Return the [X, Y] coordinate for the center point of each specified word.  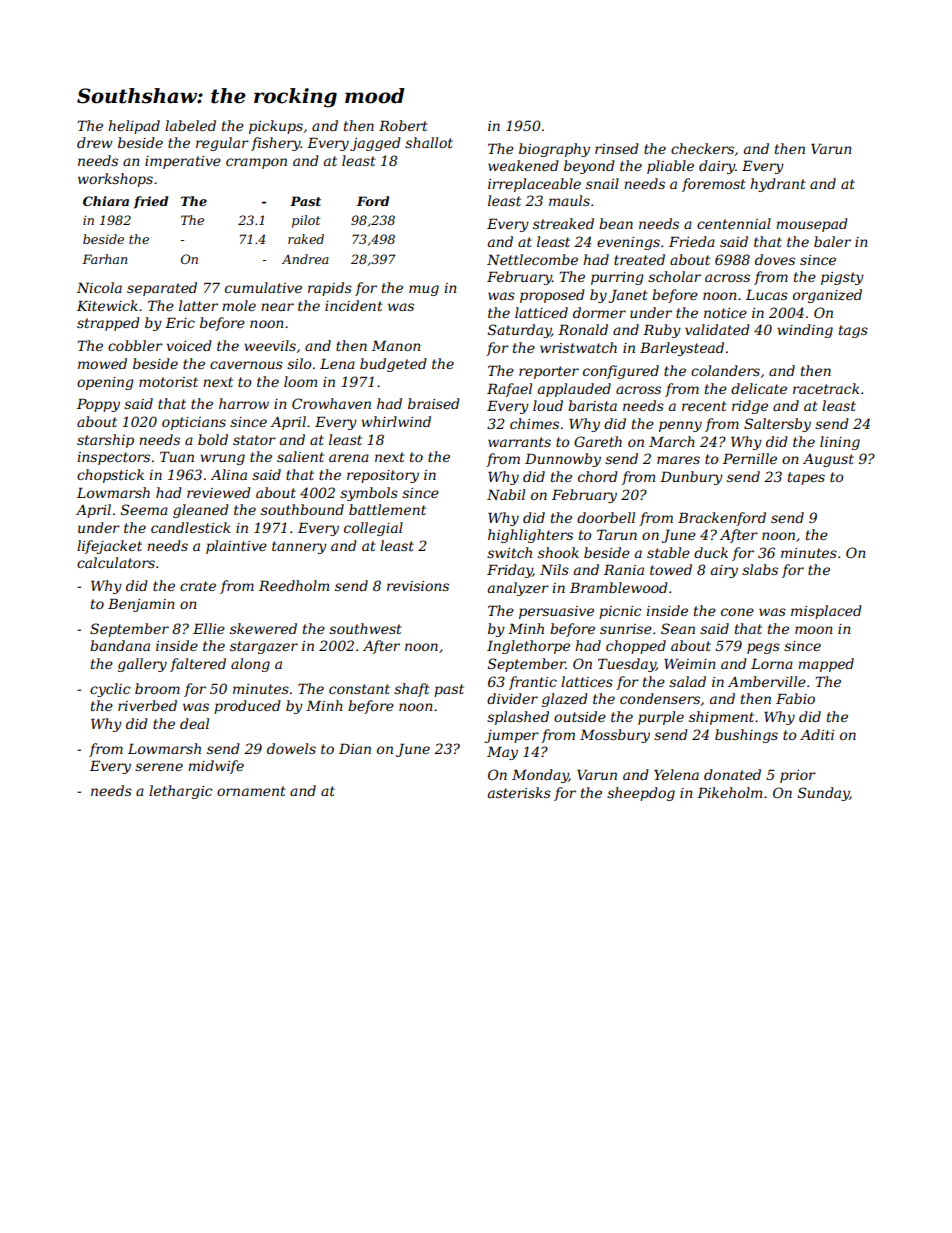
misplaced [826, 612]
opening [105, 383]
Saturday [519, 331]
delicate [759, 388]
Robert [403, 125]
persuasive [556, 612]
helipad [134, 127]
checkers [702, 148]
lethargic [180, 792]
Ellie [209, 628]
